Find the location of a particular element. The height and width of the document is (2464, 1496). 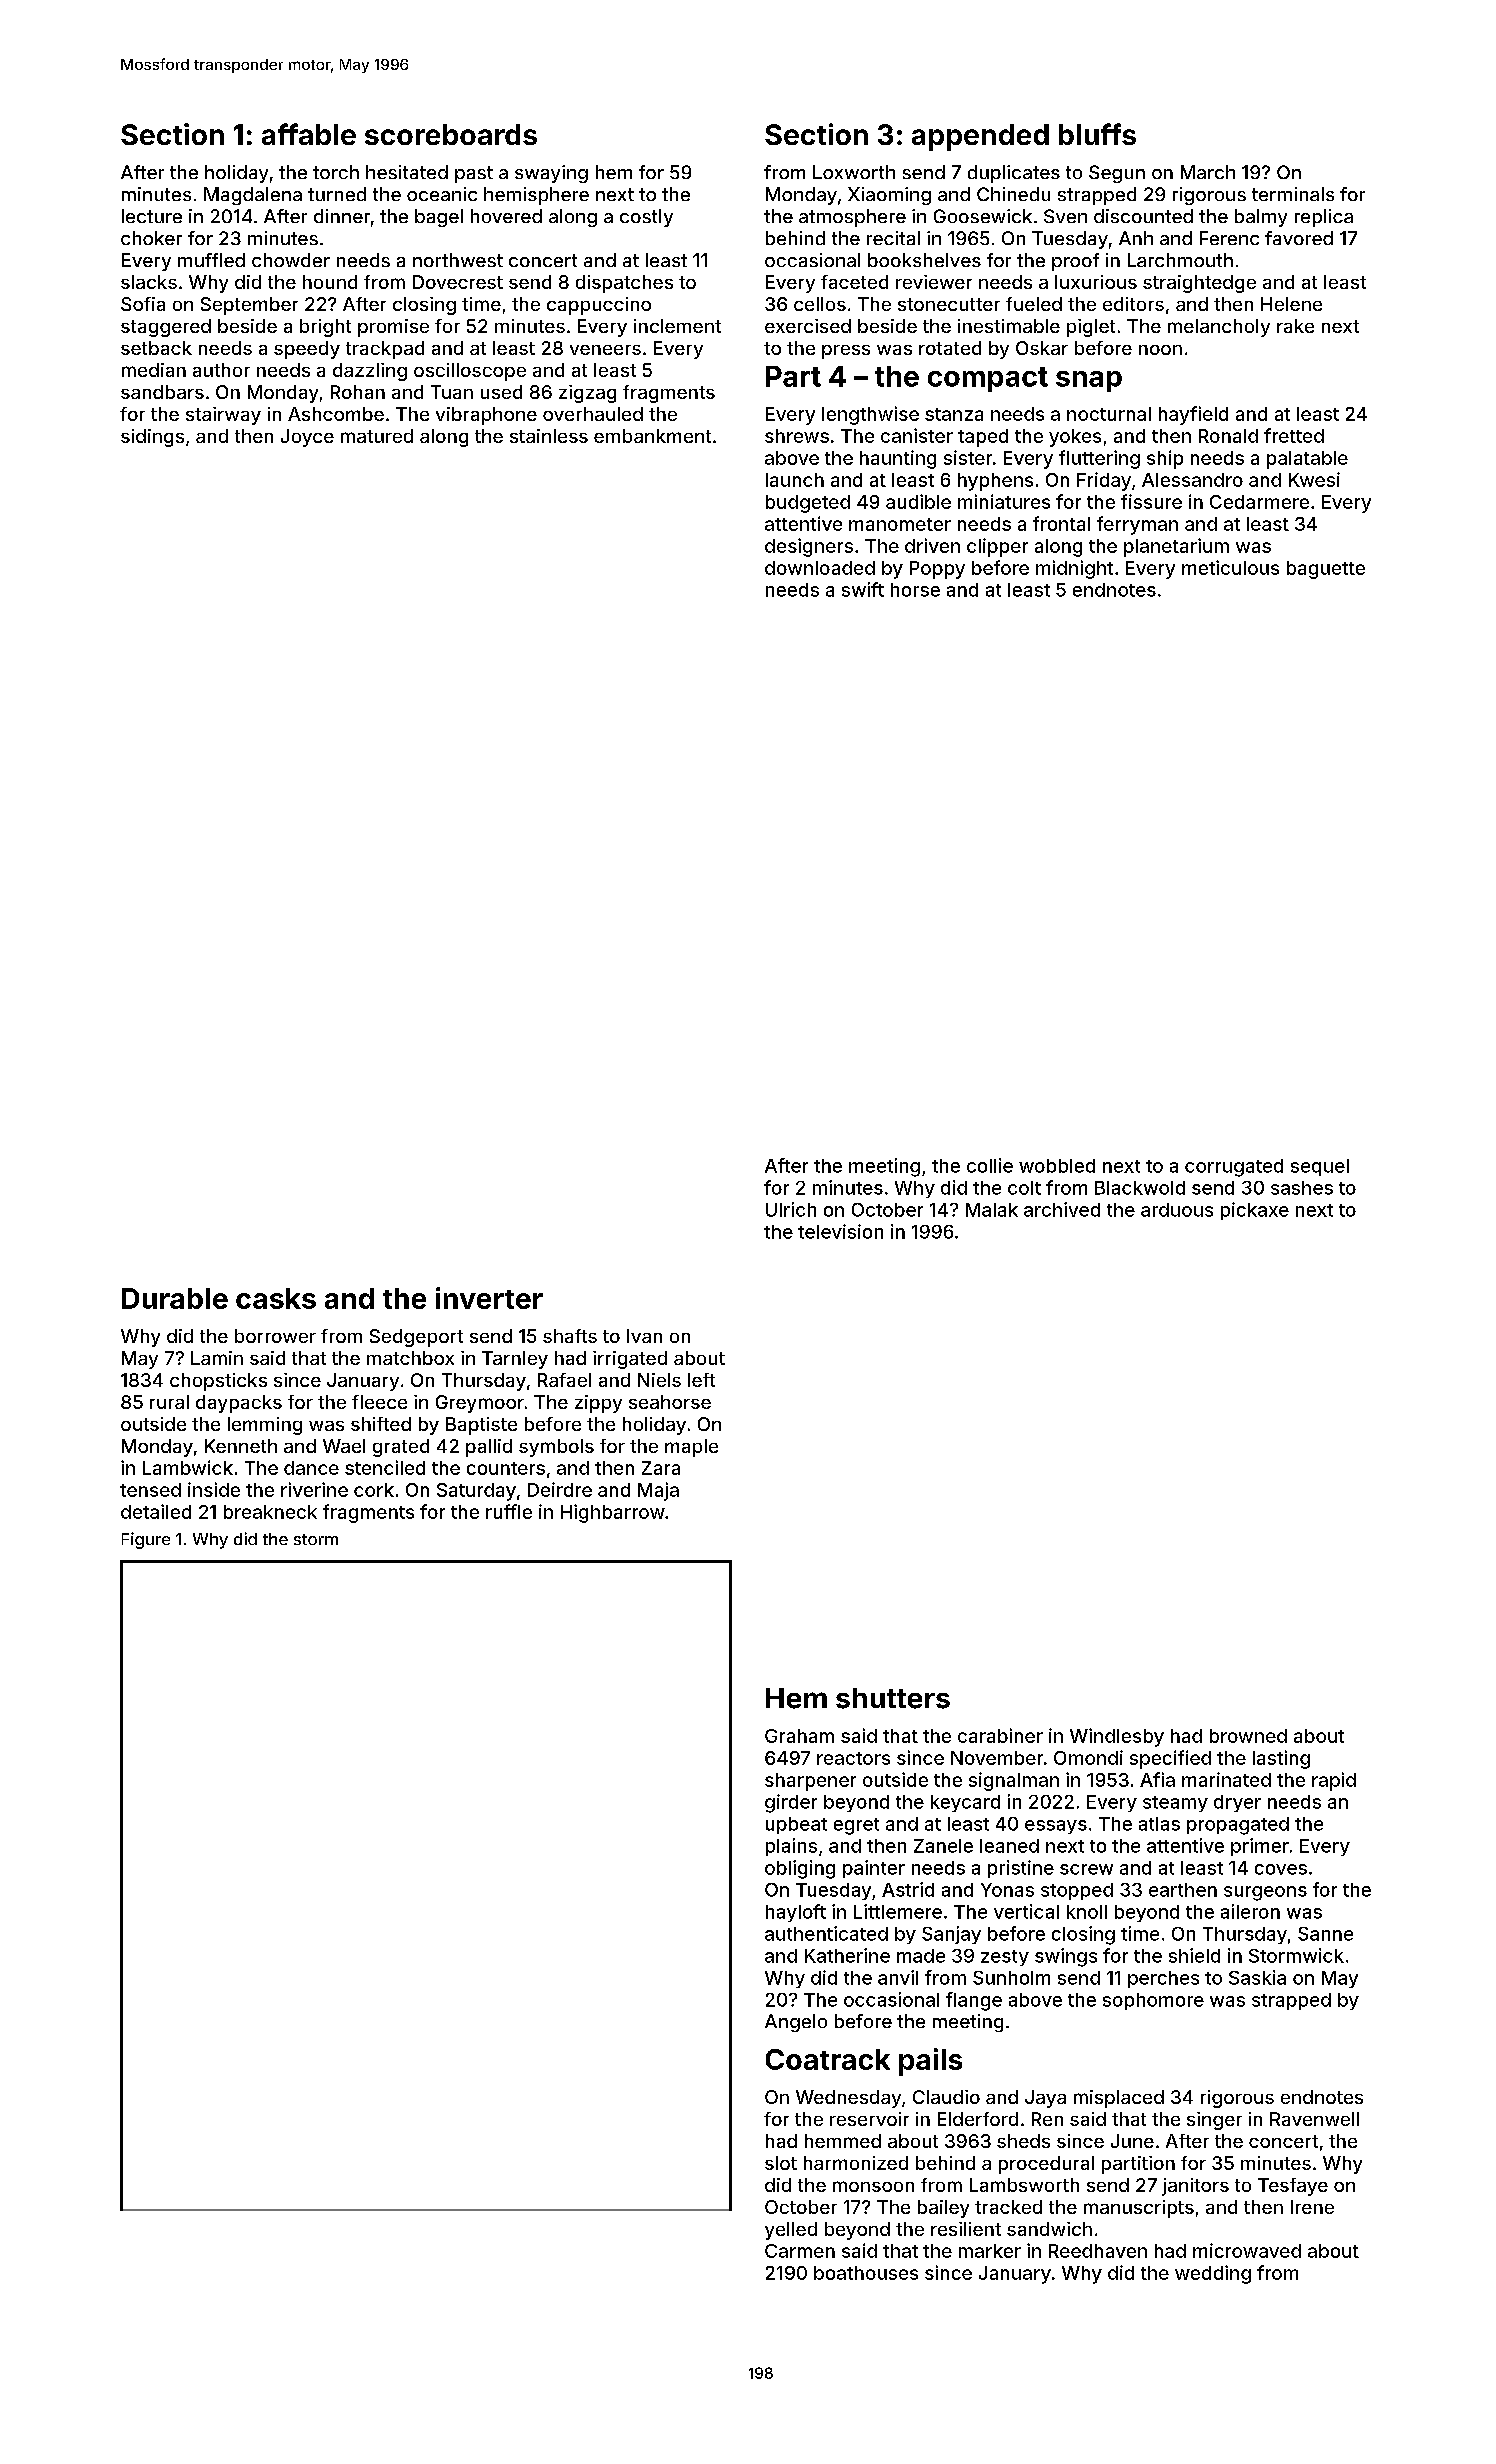

bluffs is located at coordinates (1097, 134).
